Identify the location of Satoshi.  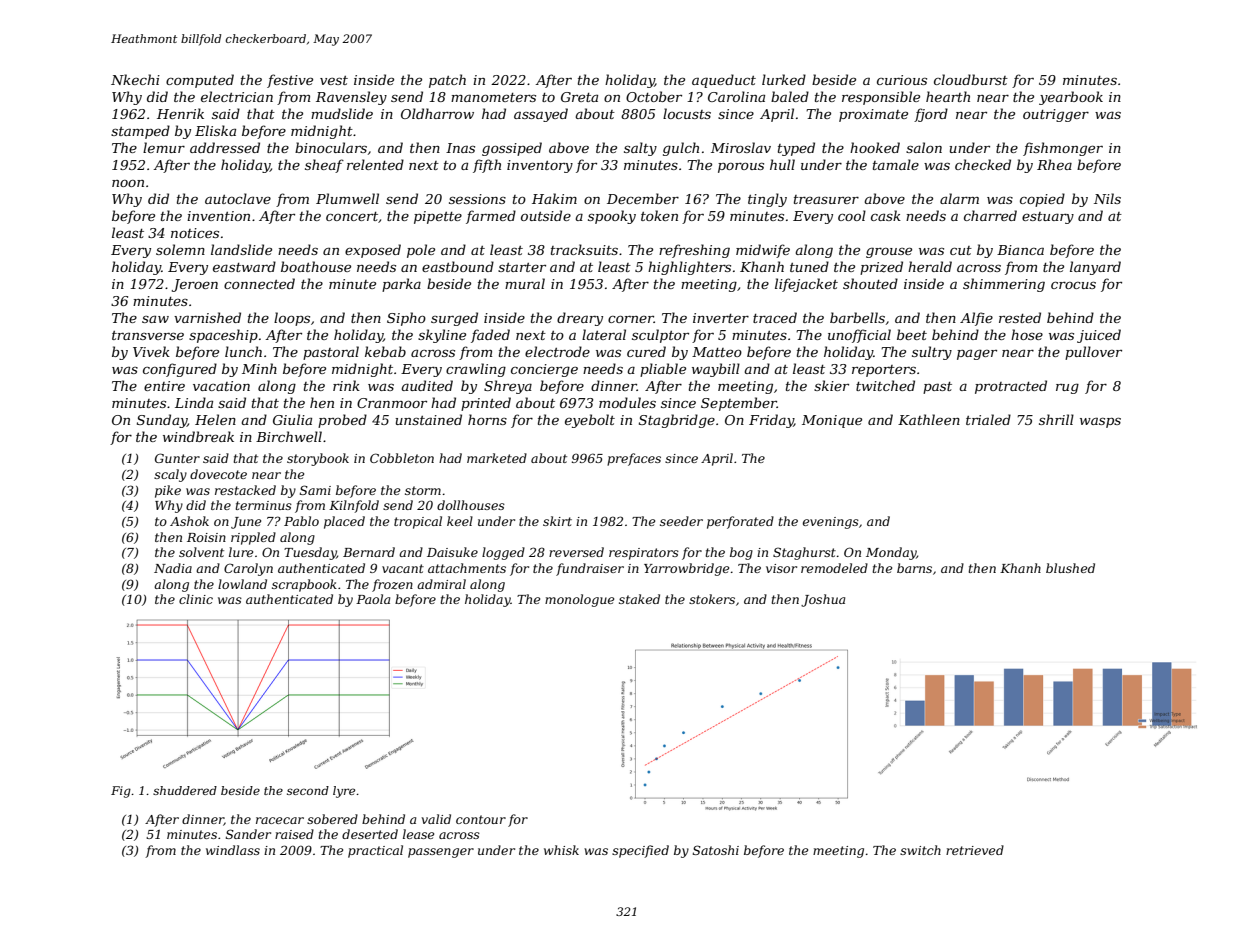
(716, 850).
